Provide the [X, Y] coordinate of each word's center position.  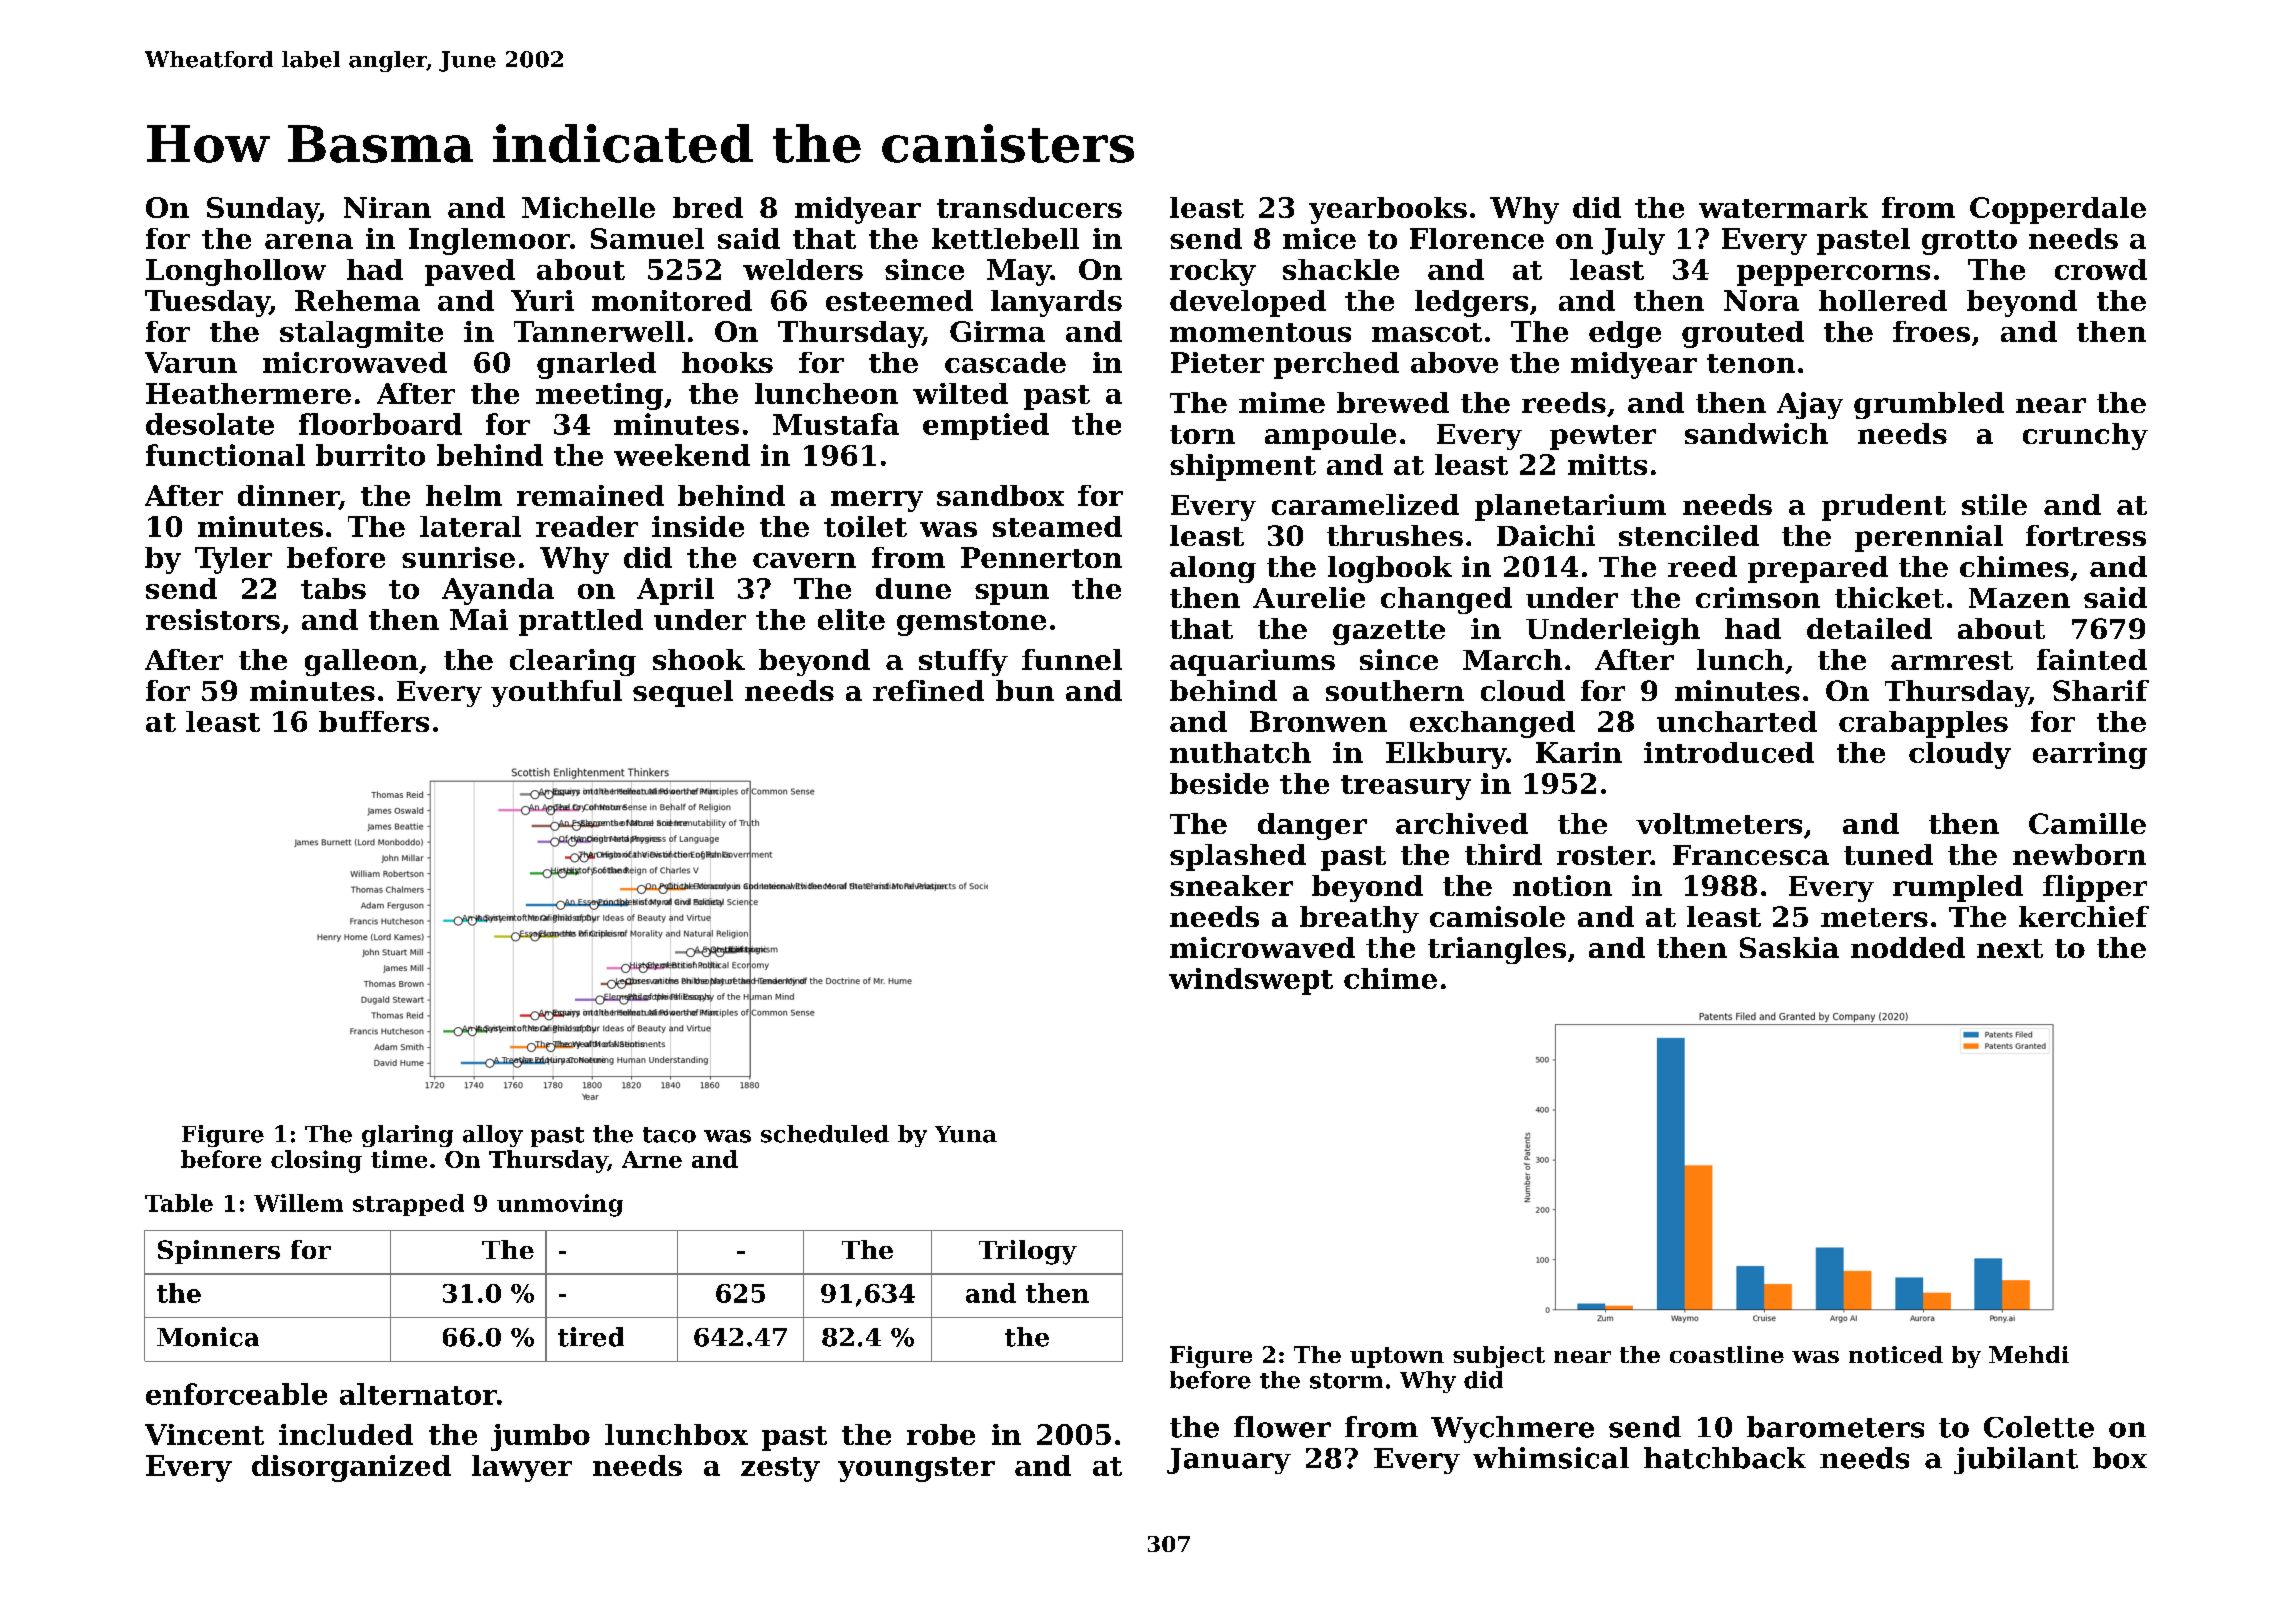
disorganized [351, 1468]
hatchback [1725, 1458]
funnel [1072, 659]
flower [1282, 1427]
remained [590, 495]
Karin [1579, 752]
